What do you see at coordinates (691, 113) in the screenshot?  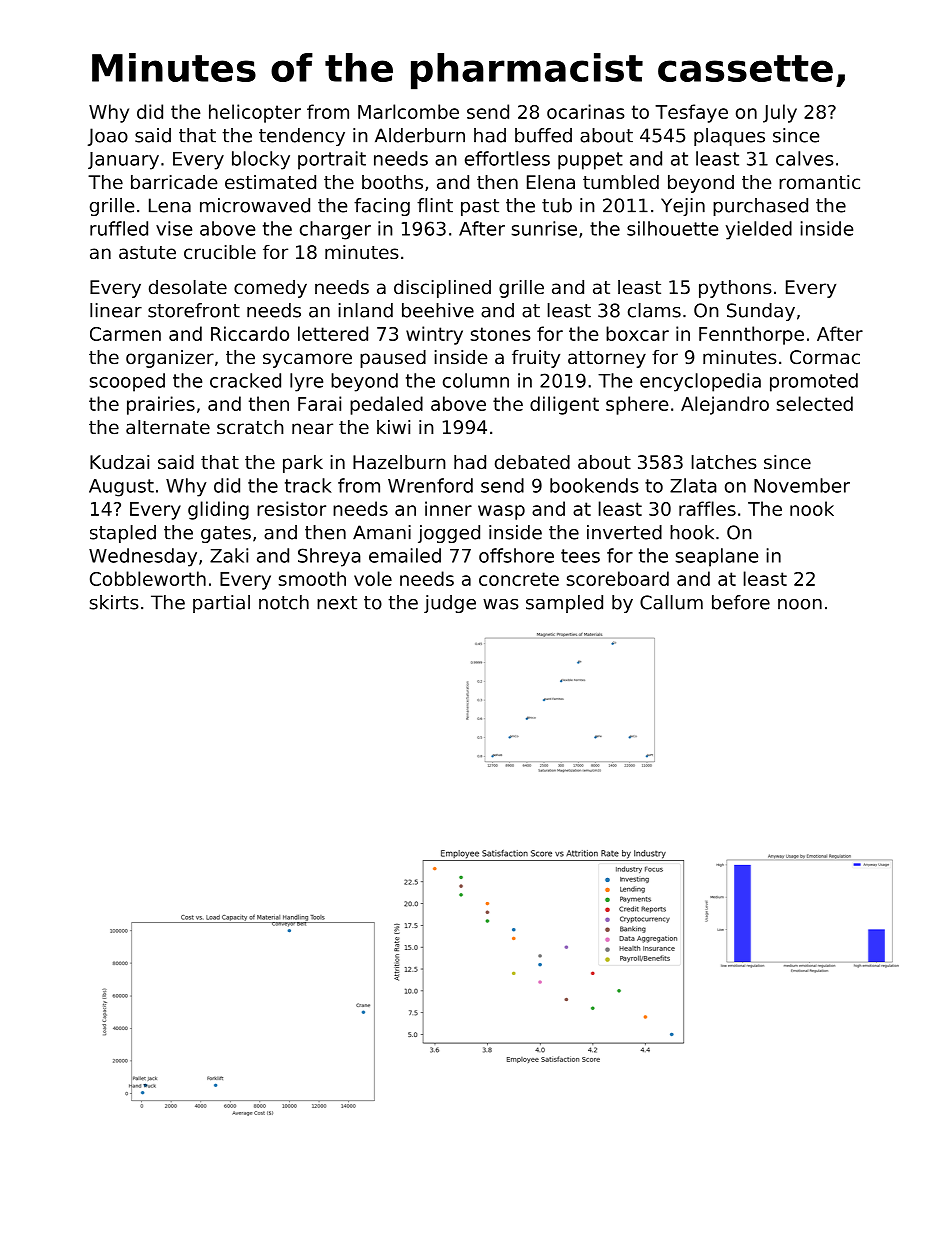 I see `Tesfaye` at bounding box center [691, 113].
